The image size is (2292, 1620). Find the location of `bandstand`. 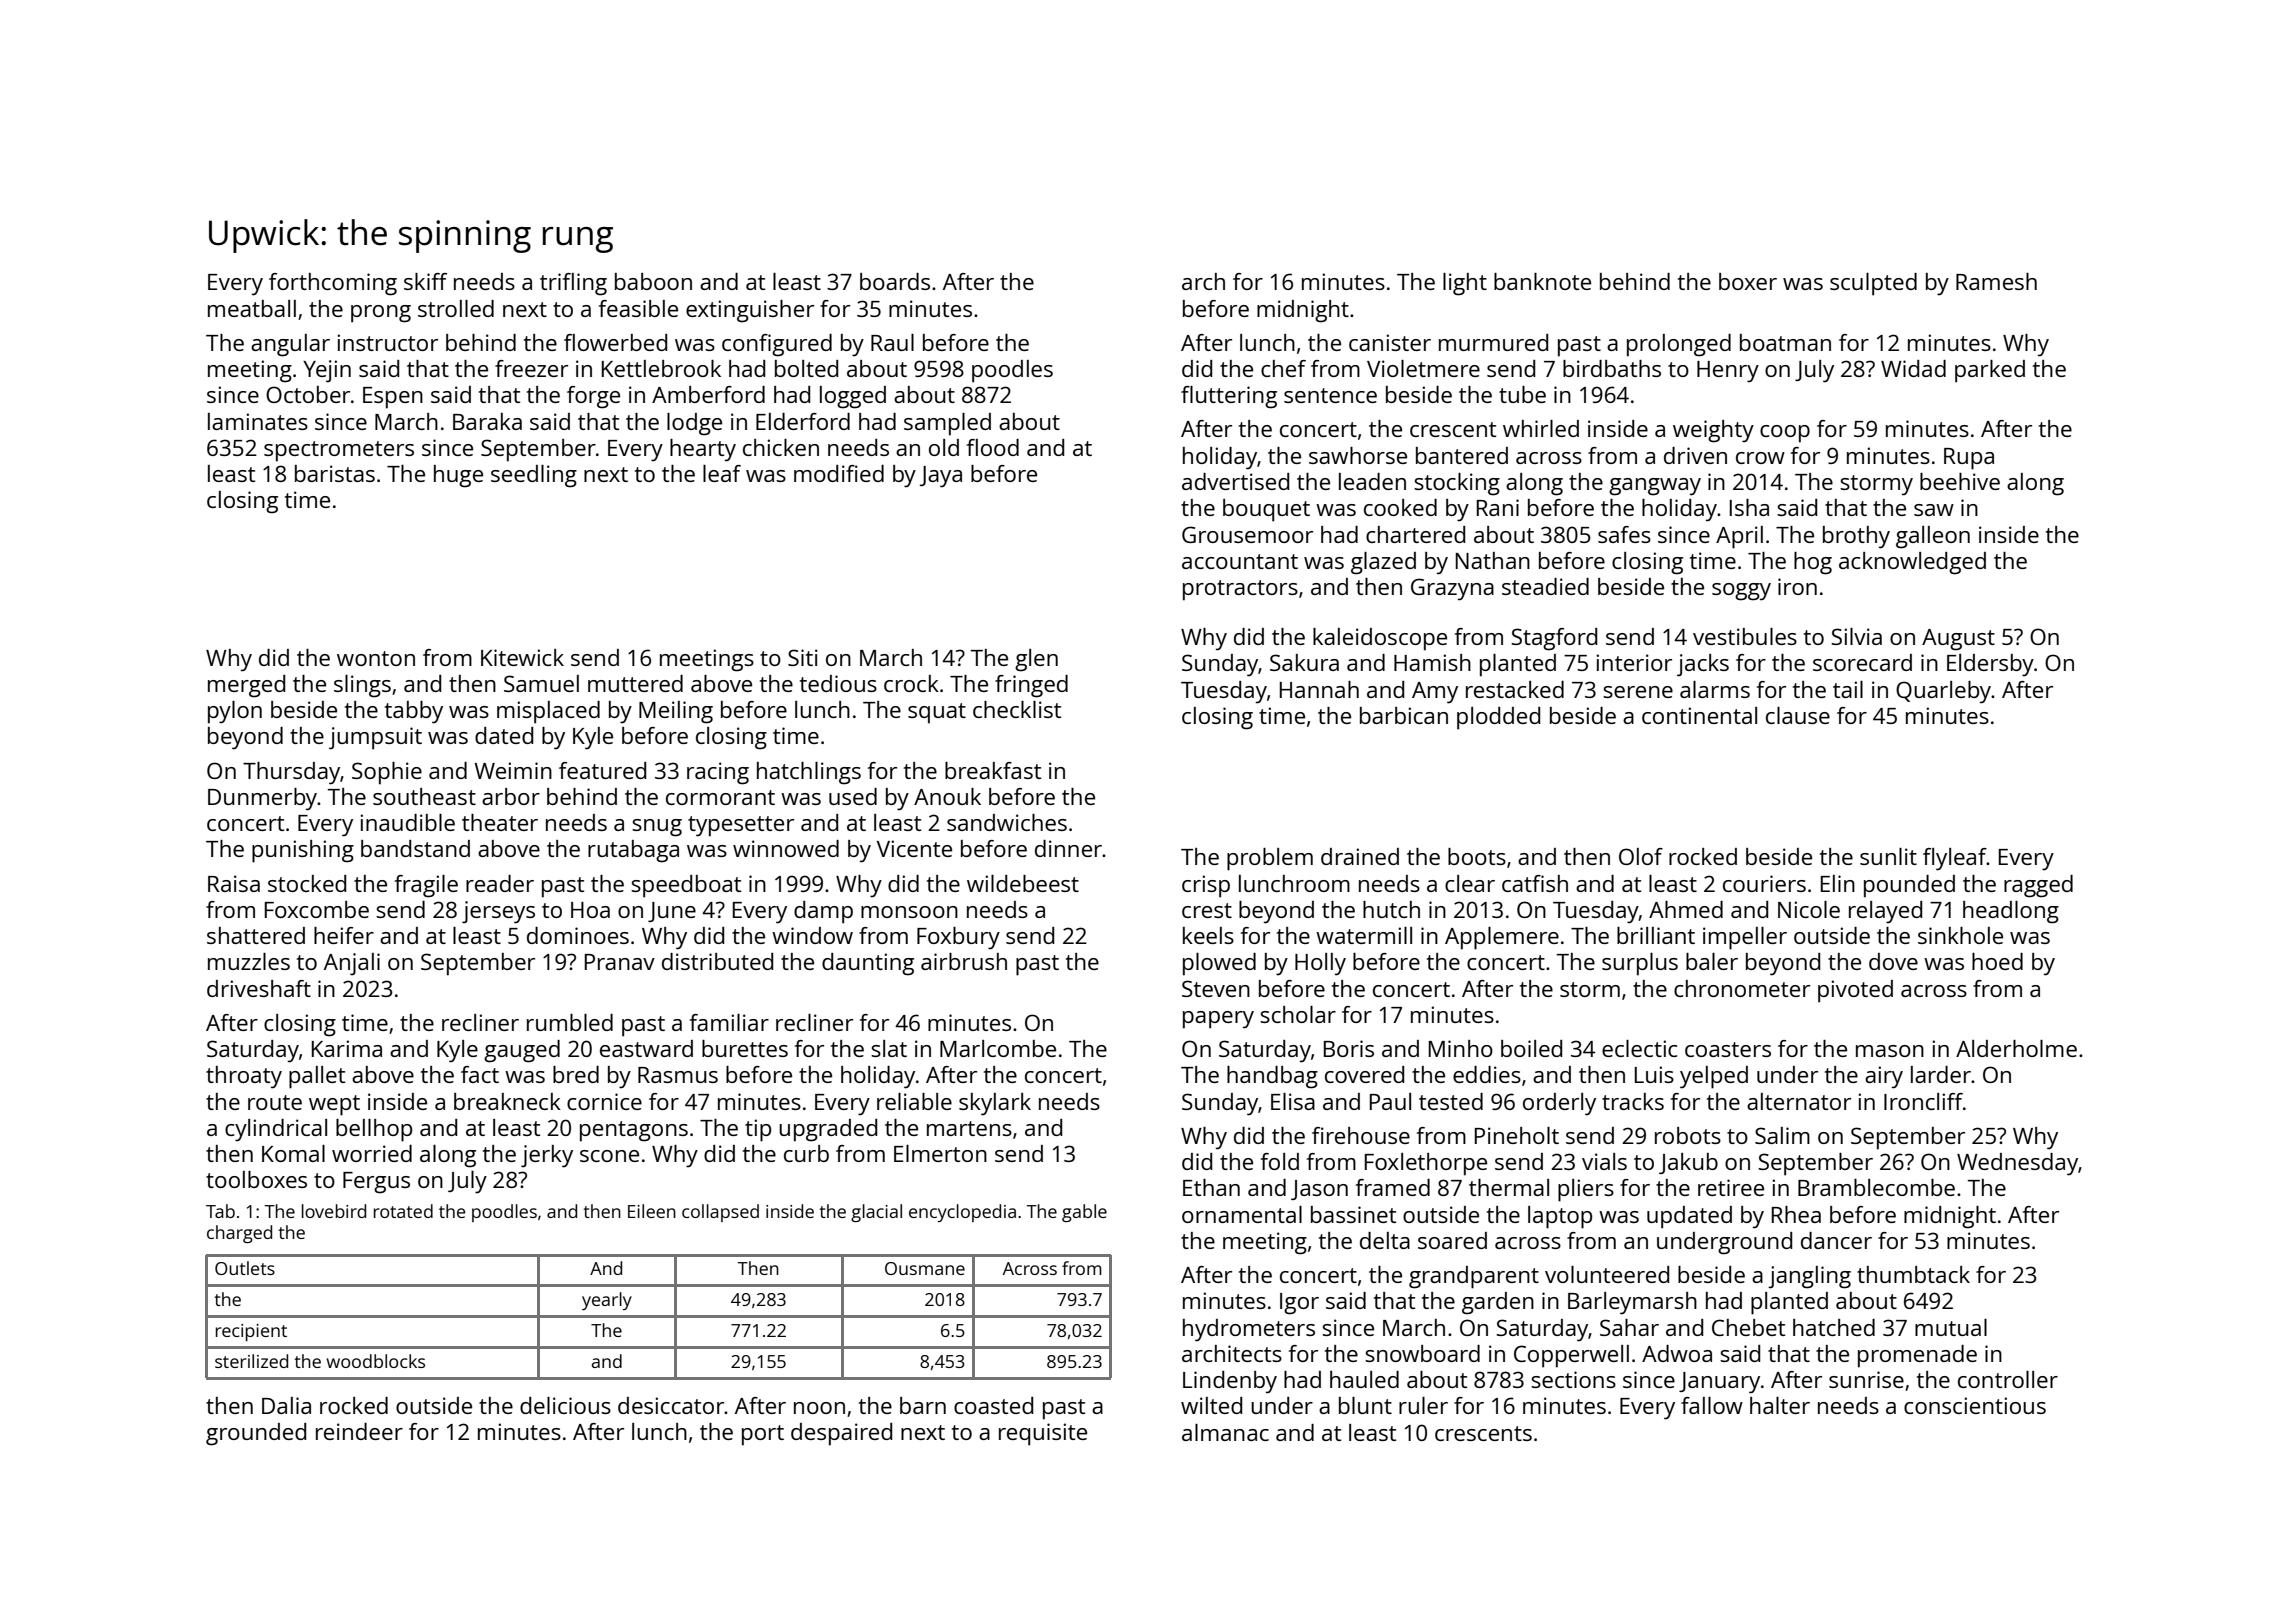

bandstand is located at coordinates (415, 848).
